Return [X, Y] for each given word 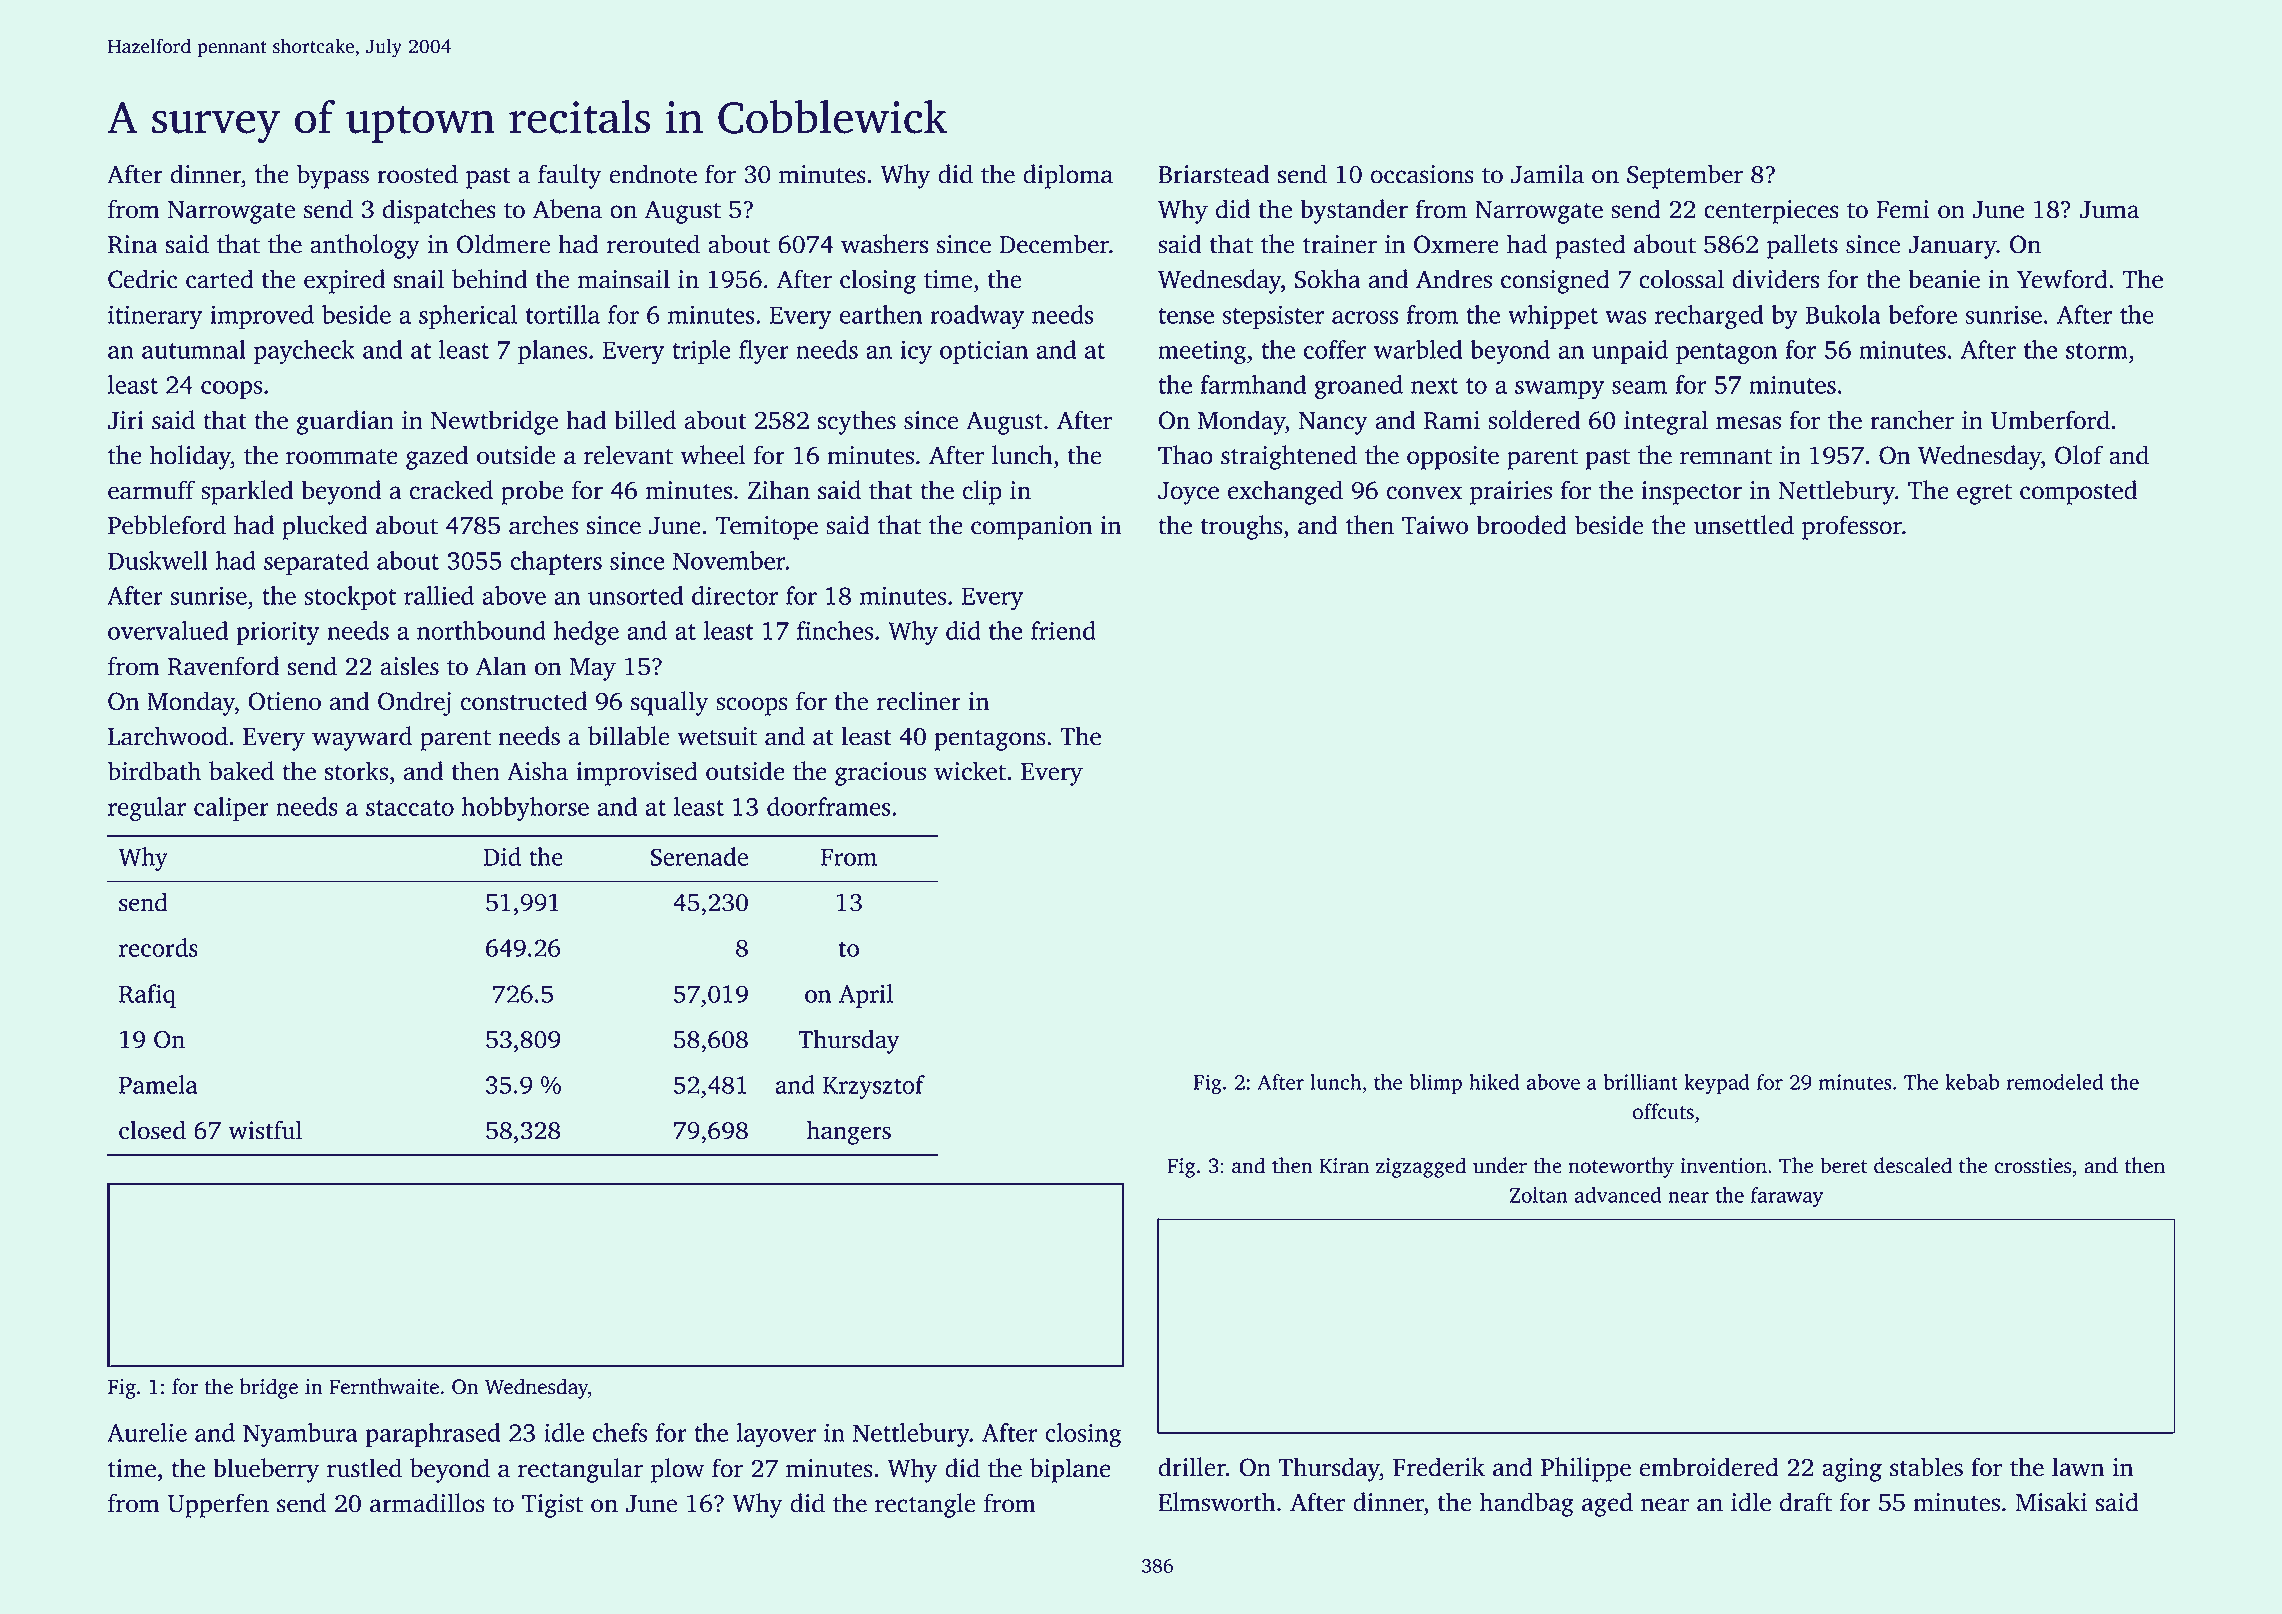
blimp [1435, 1084]
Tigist [552, 1506]
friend [1063, 630]
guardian [345, 422]
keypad [1717, 1084]
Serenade [699, 856]
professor [1852, 527]
